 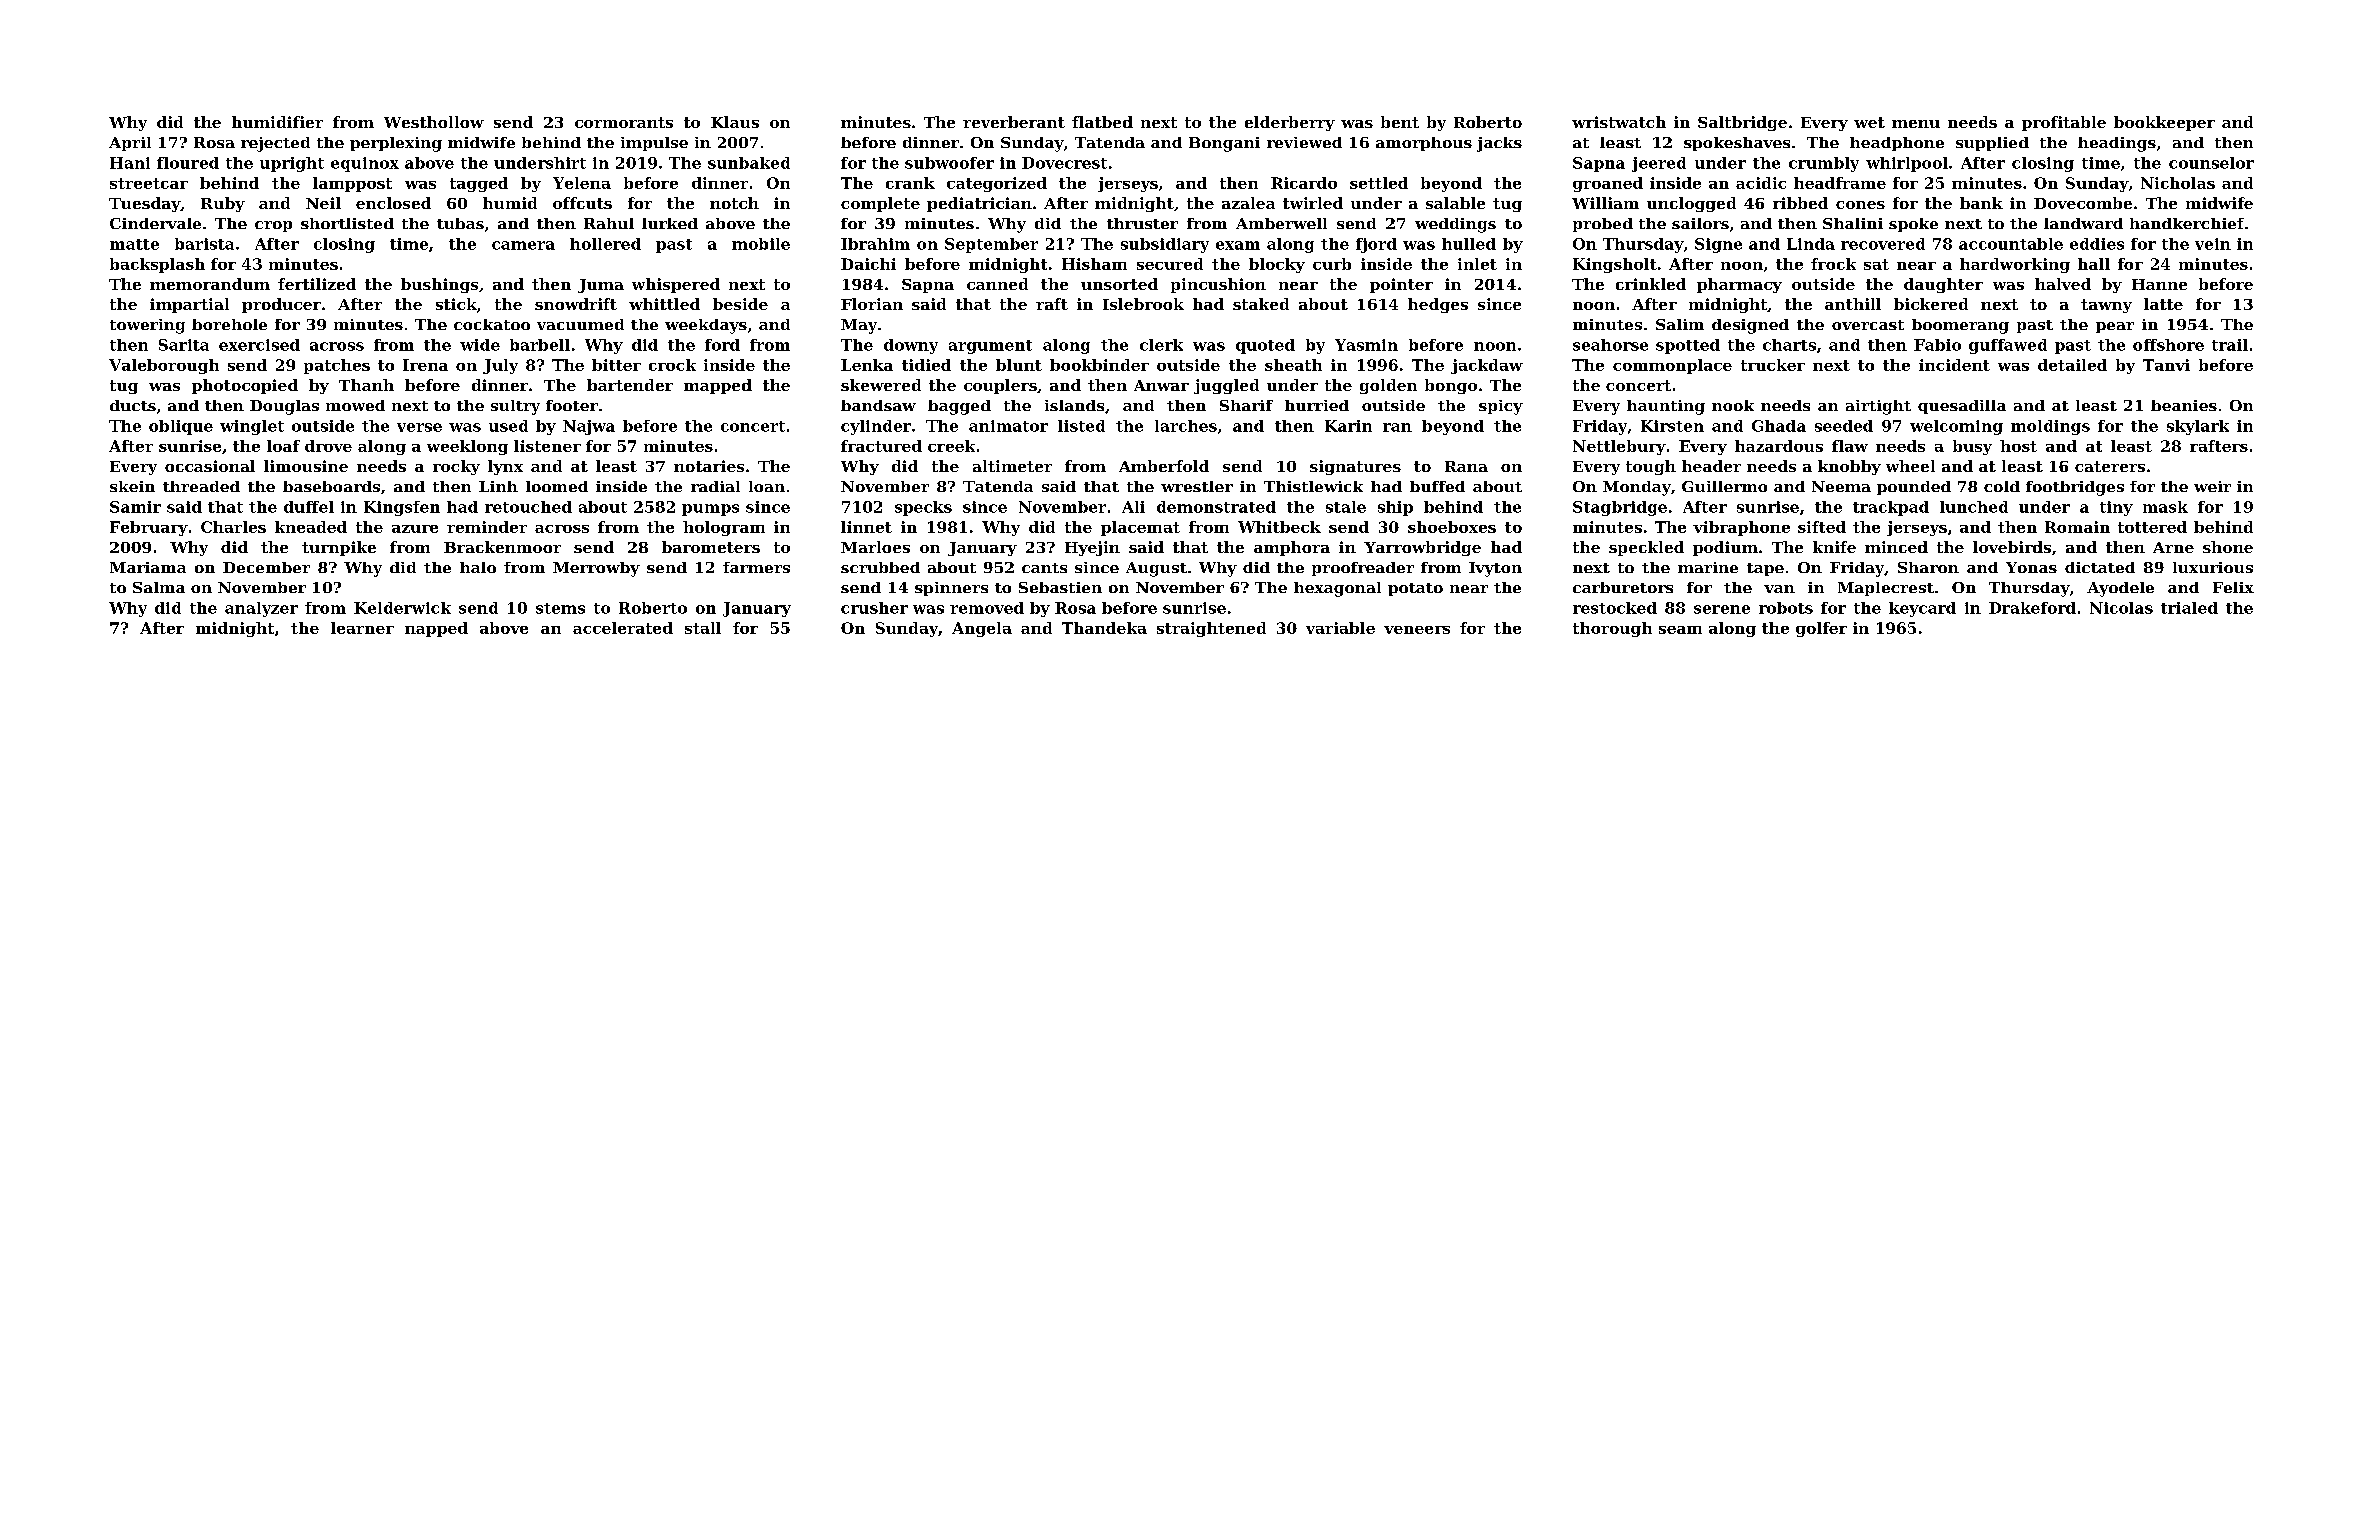 What do you see at coordinates (181, 427) in the screenshot?
I see `oblique` at bounding box center [181, 427].
